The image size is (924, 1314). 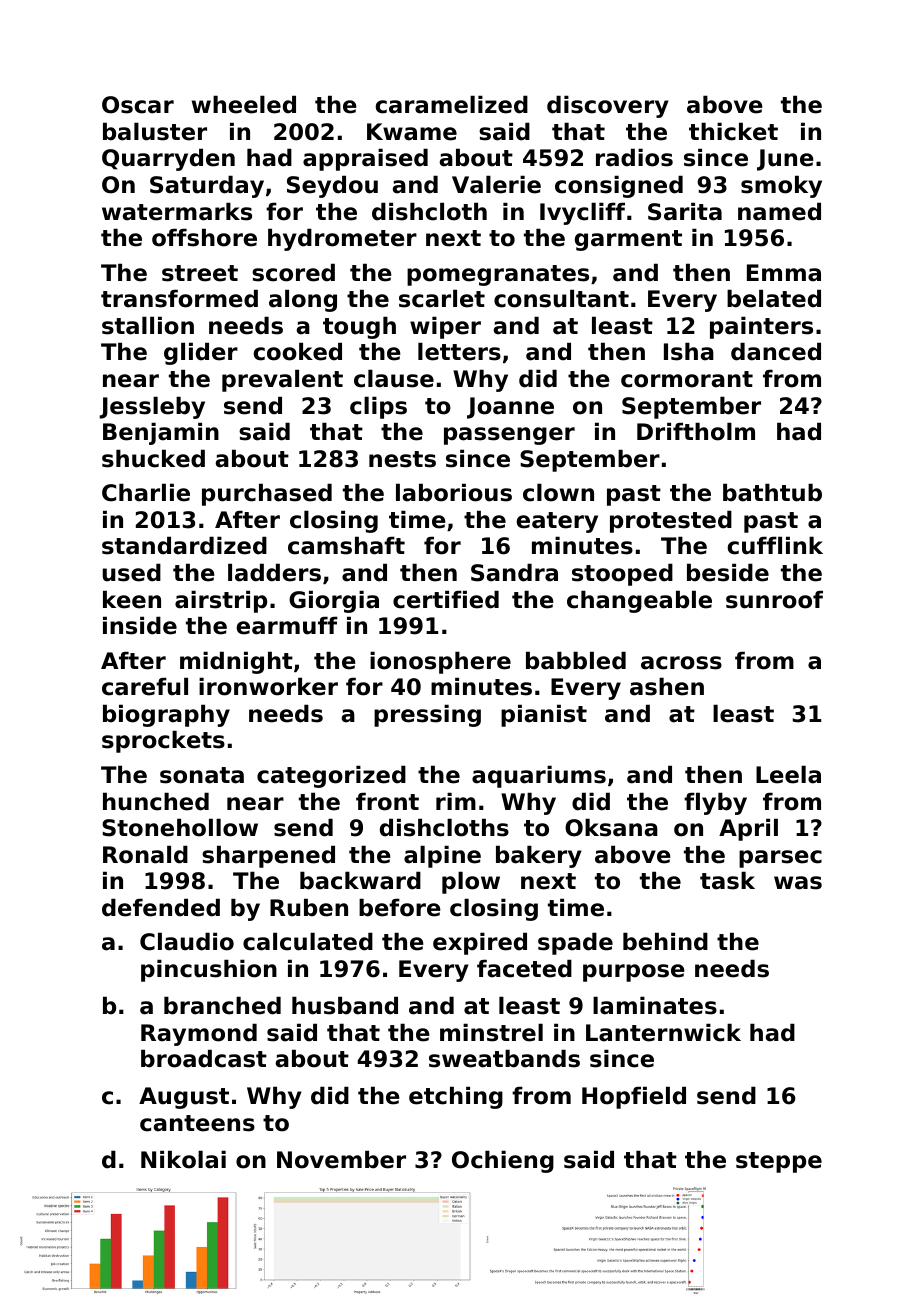 I want to click on ironworker, so click(x=268, y=686).
